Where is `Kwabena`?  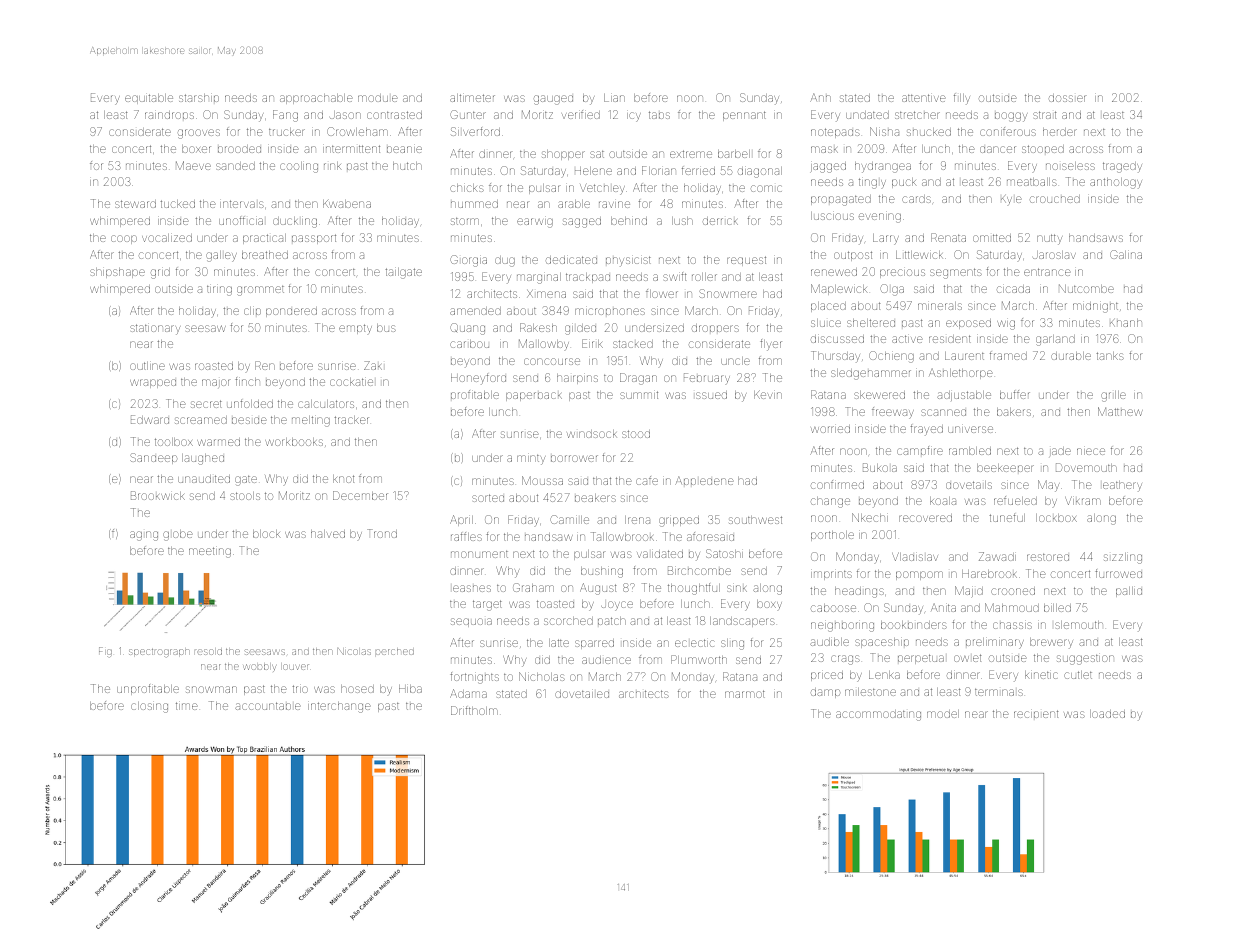 Kwabena is located at coordinates (347, 204).
